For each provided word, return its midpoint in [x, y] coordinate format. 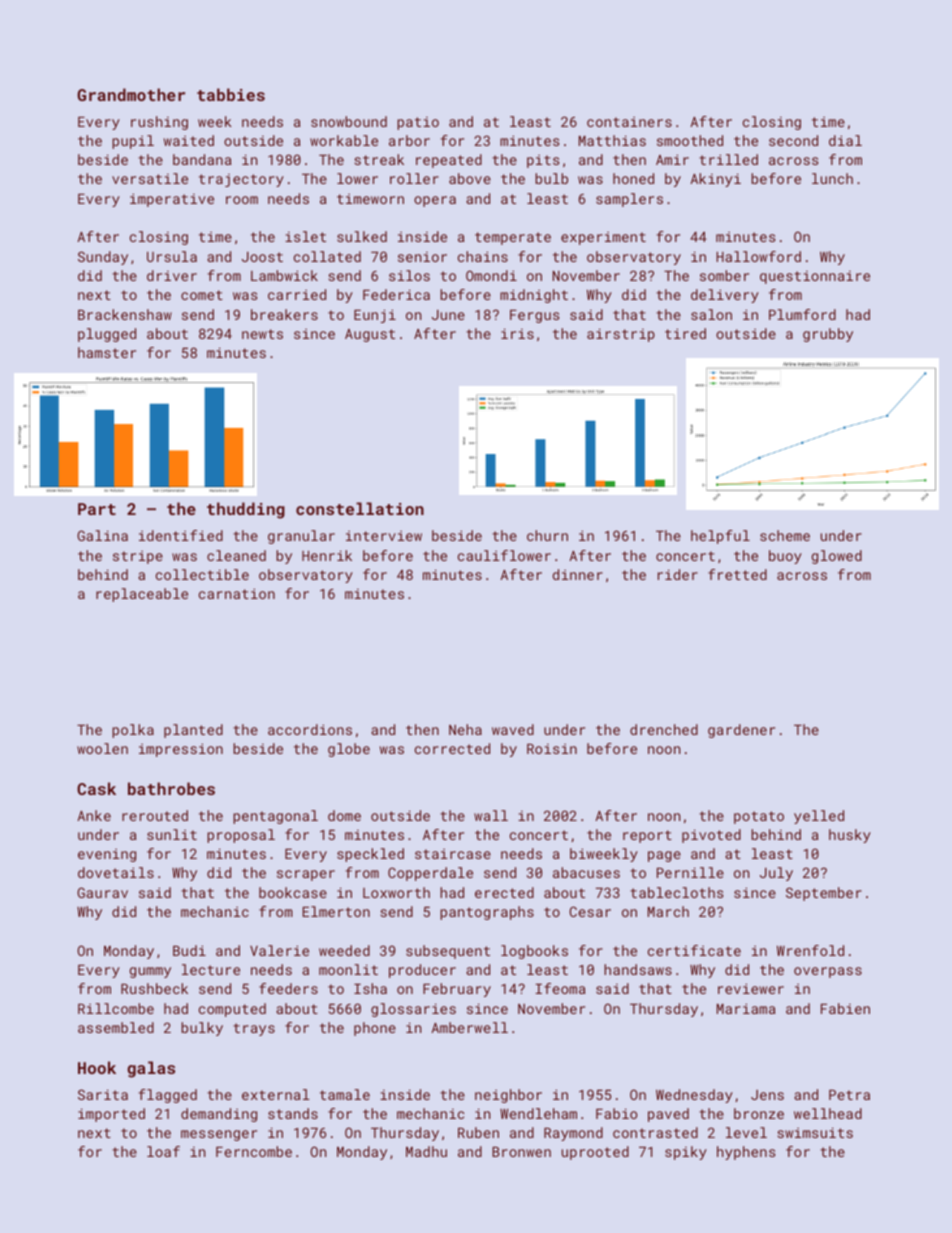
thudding [246, 510]
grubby [828, 335]
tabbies [231, 94]
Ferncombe [254, 1151]
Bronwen [521, 1152]
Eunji [375, 316]
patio [418, 123]
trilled [728, 159]
